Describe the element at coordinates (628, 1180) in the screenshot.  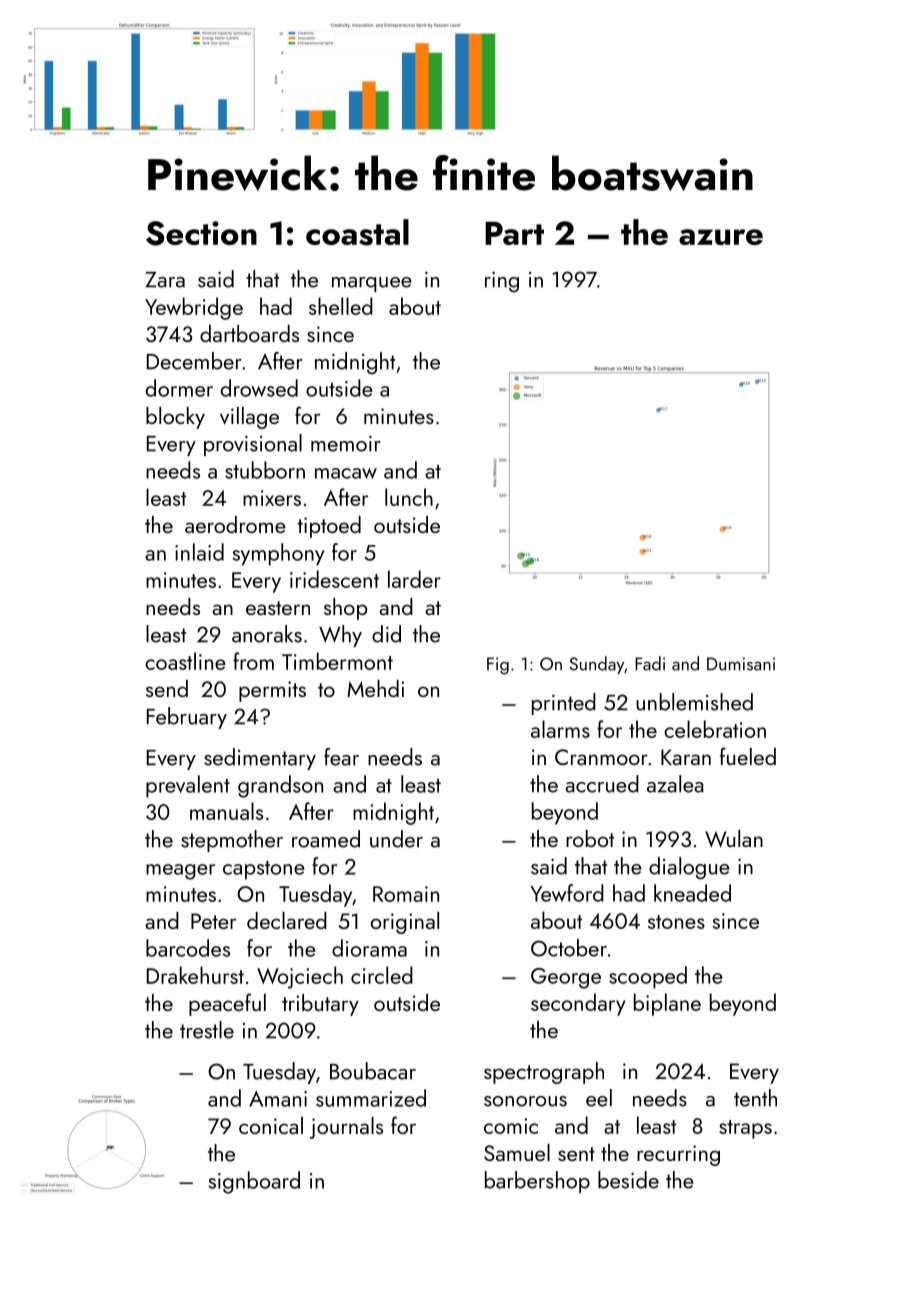
I see `beside` at that location.
